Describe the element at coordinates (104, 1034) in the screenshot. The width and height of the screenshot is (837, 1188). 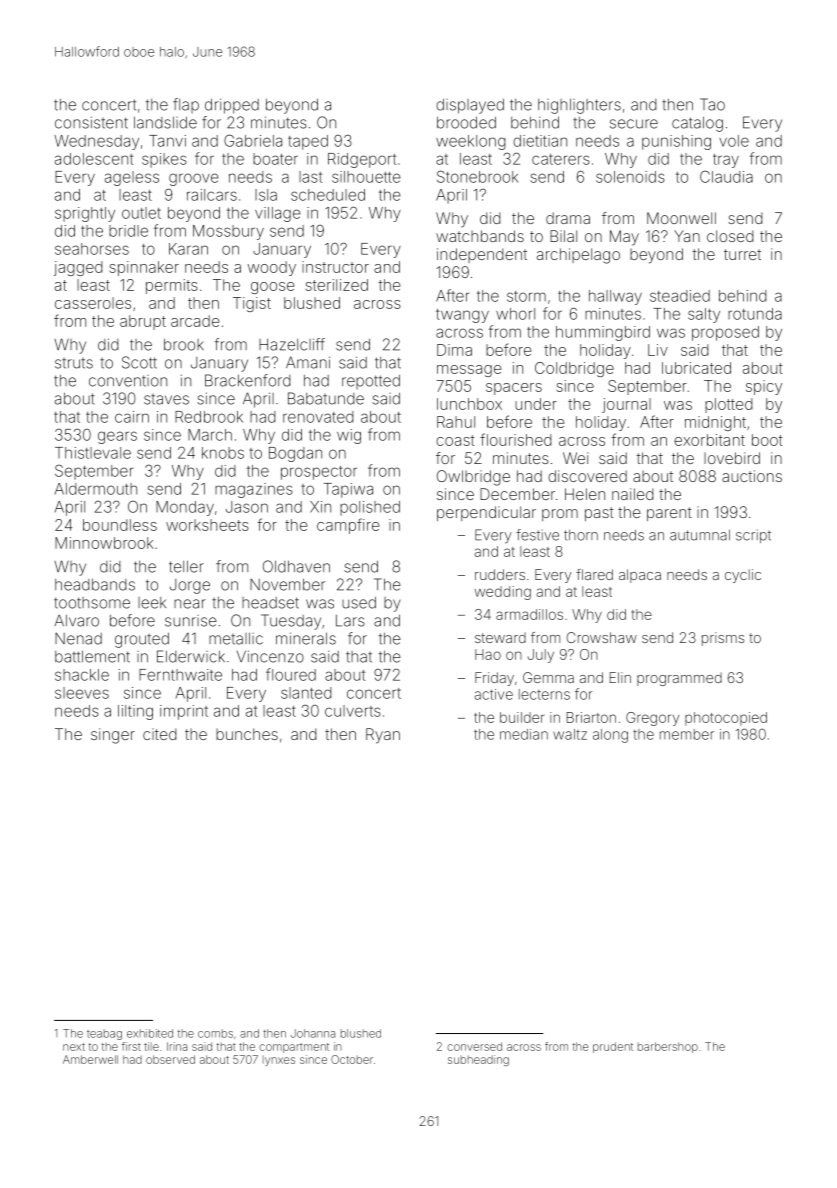
I see `teabag` at that location.
